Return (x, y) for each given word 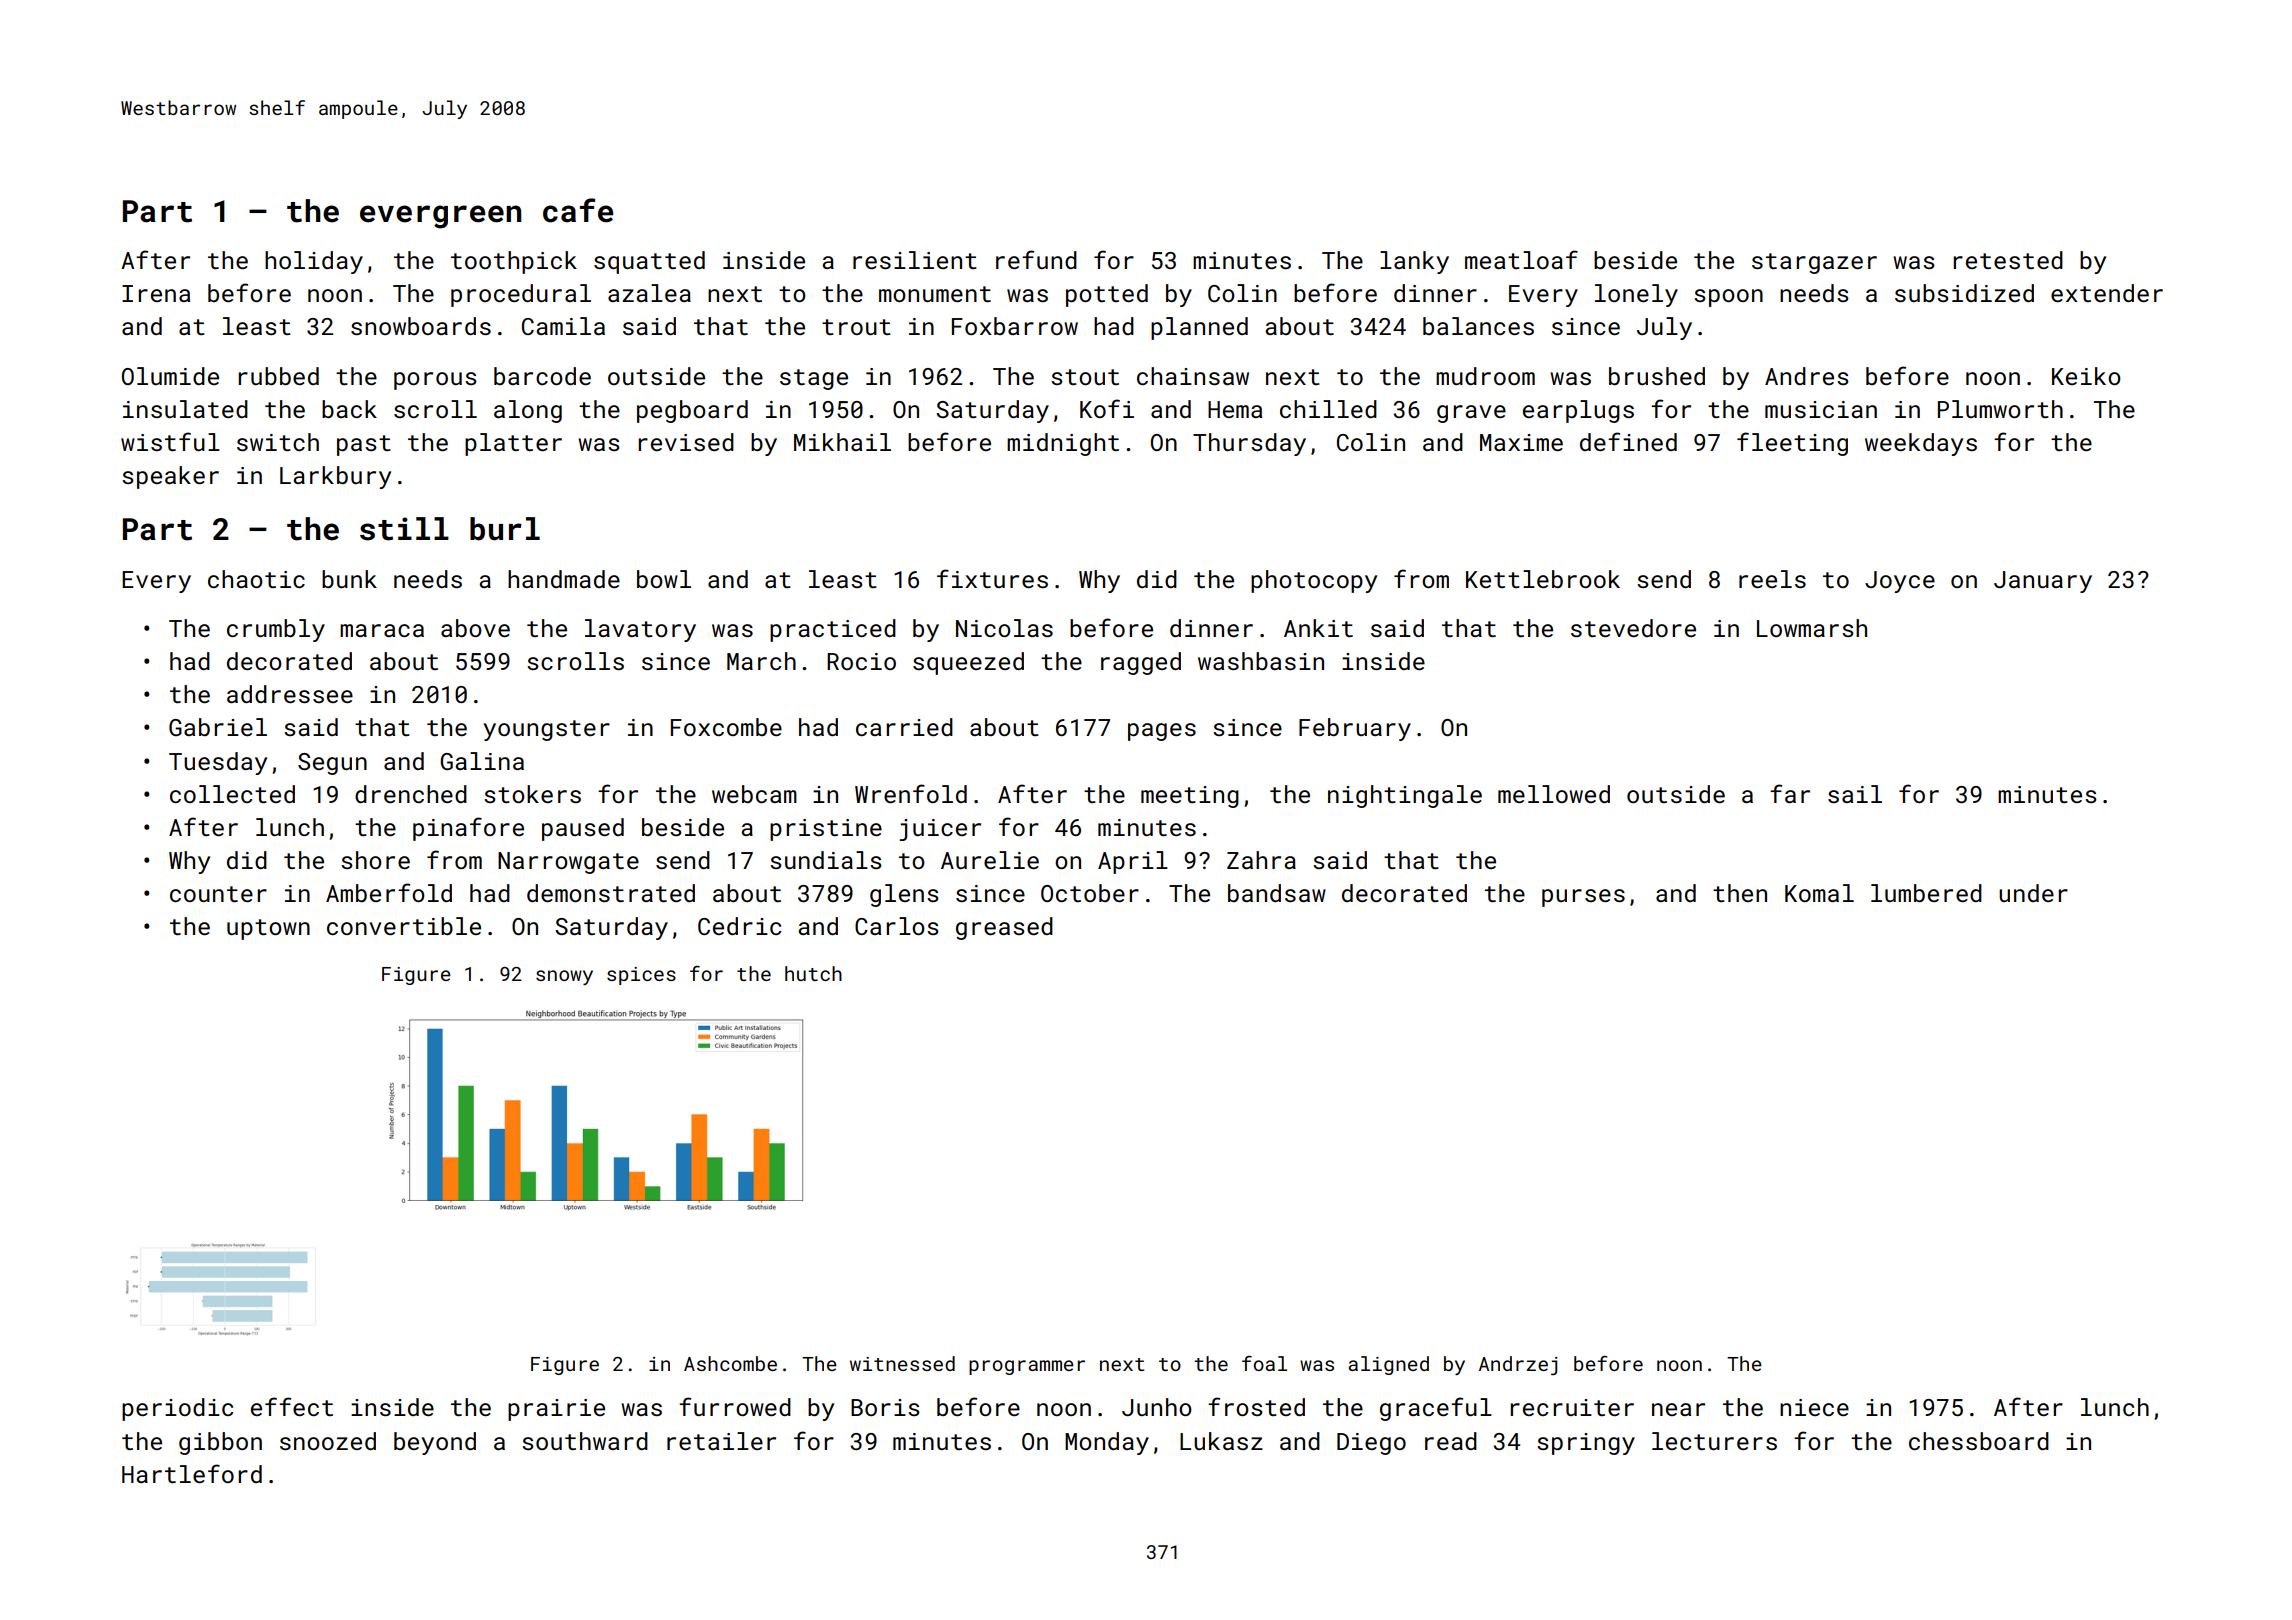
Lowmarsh (1812, 628)
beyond (435, 1443)
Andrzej (1518, 1365)
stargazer (1814, 263)
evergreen (440, 217)
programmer (1027, 1367)
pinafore (468, 829)
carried (904, 727)
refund (1036, 259)
